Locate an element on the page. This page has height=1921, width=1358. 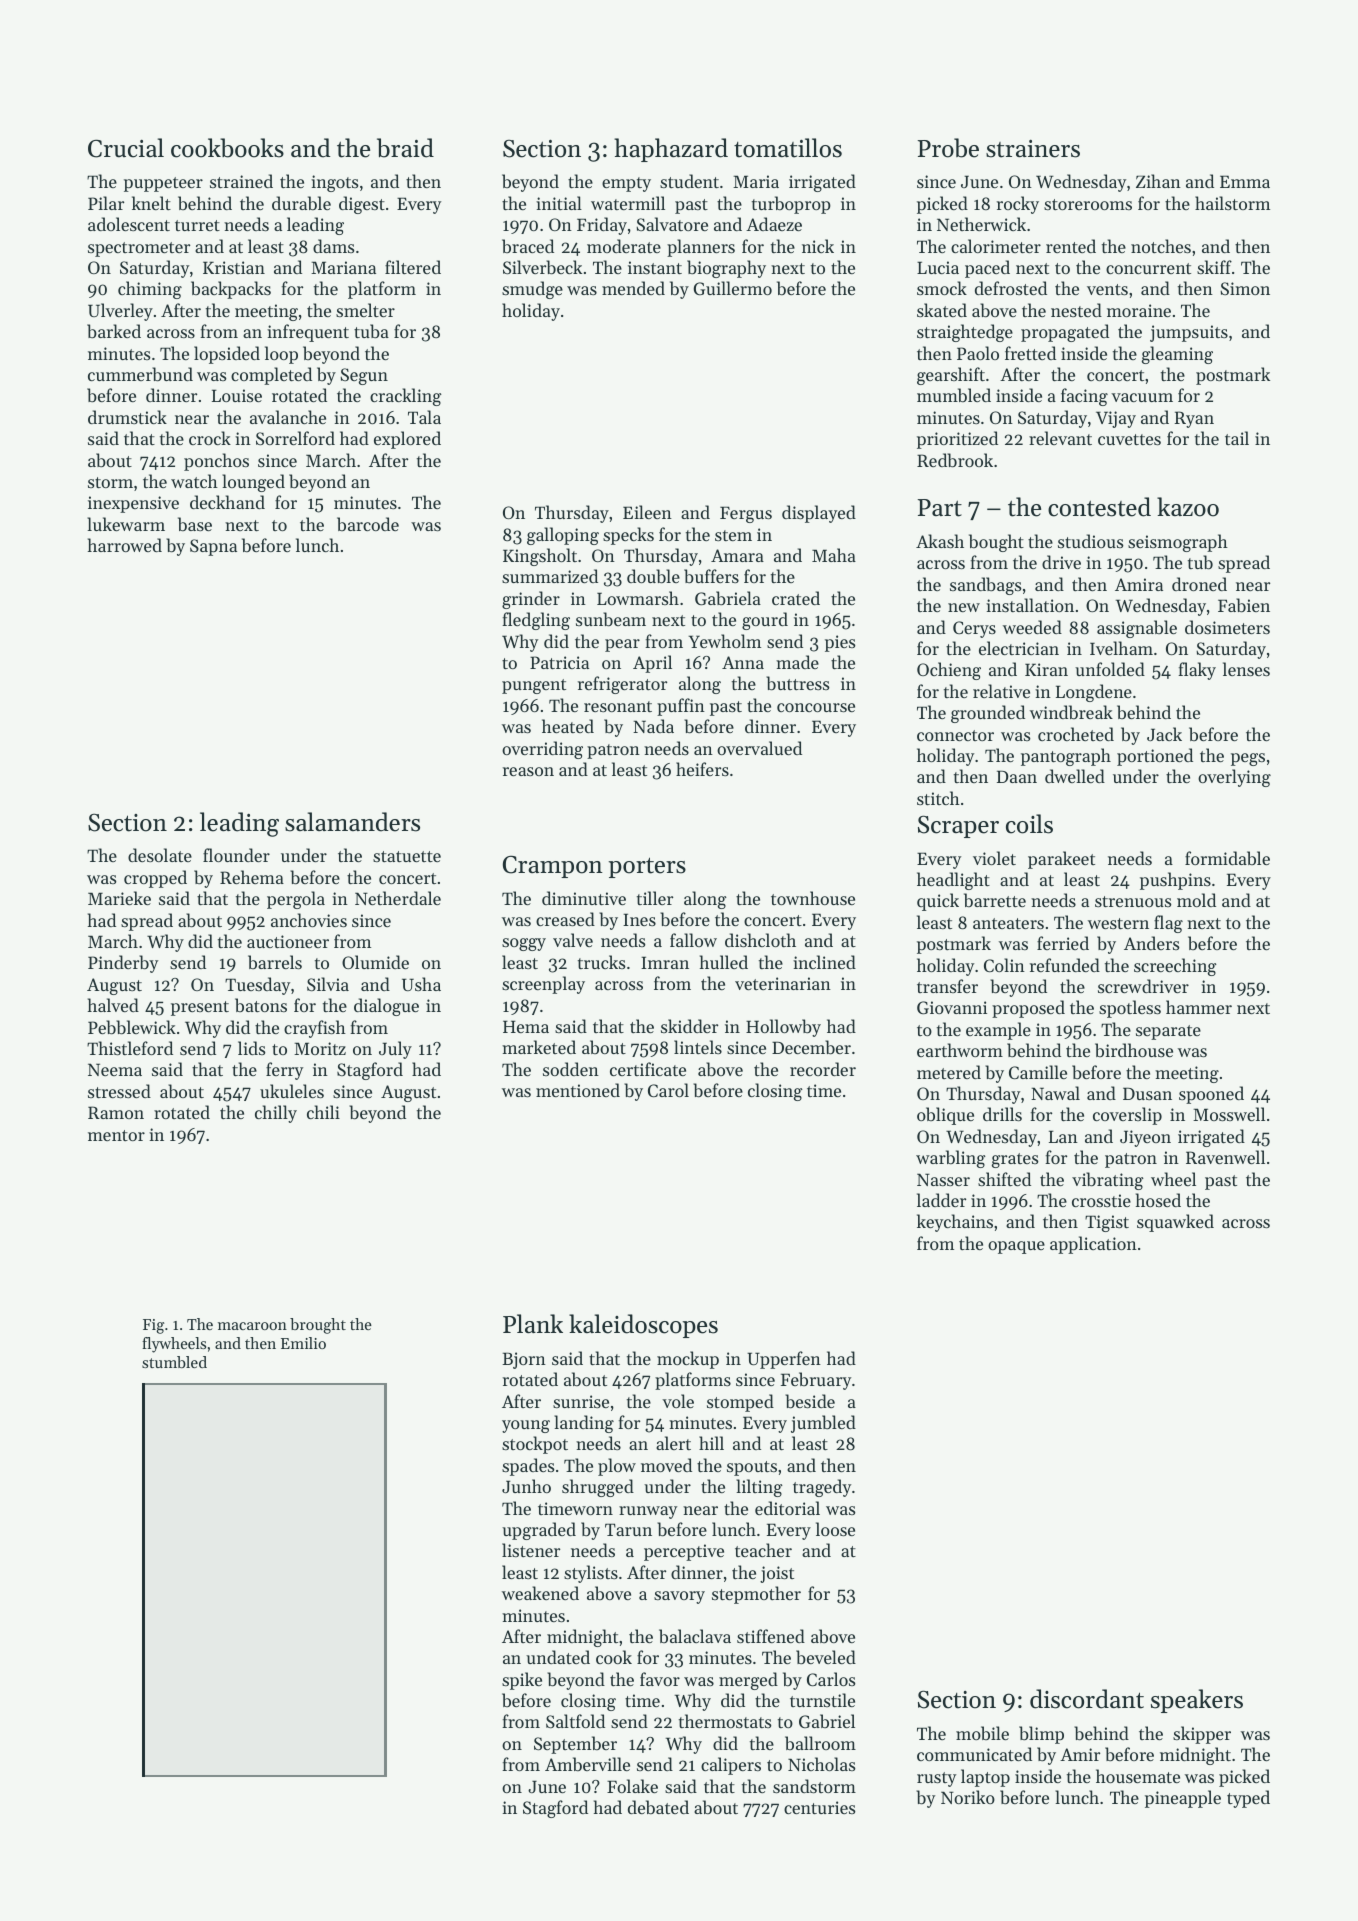
Probe is located at coordinates (948, 148).
